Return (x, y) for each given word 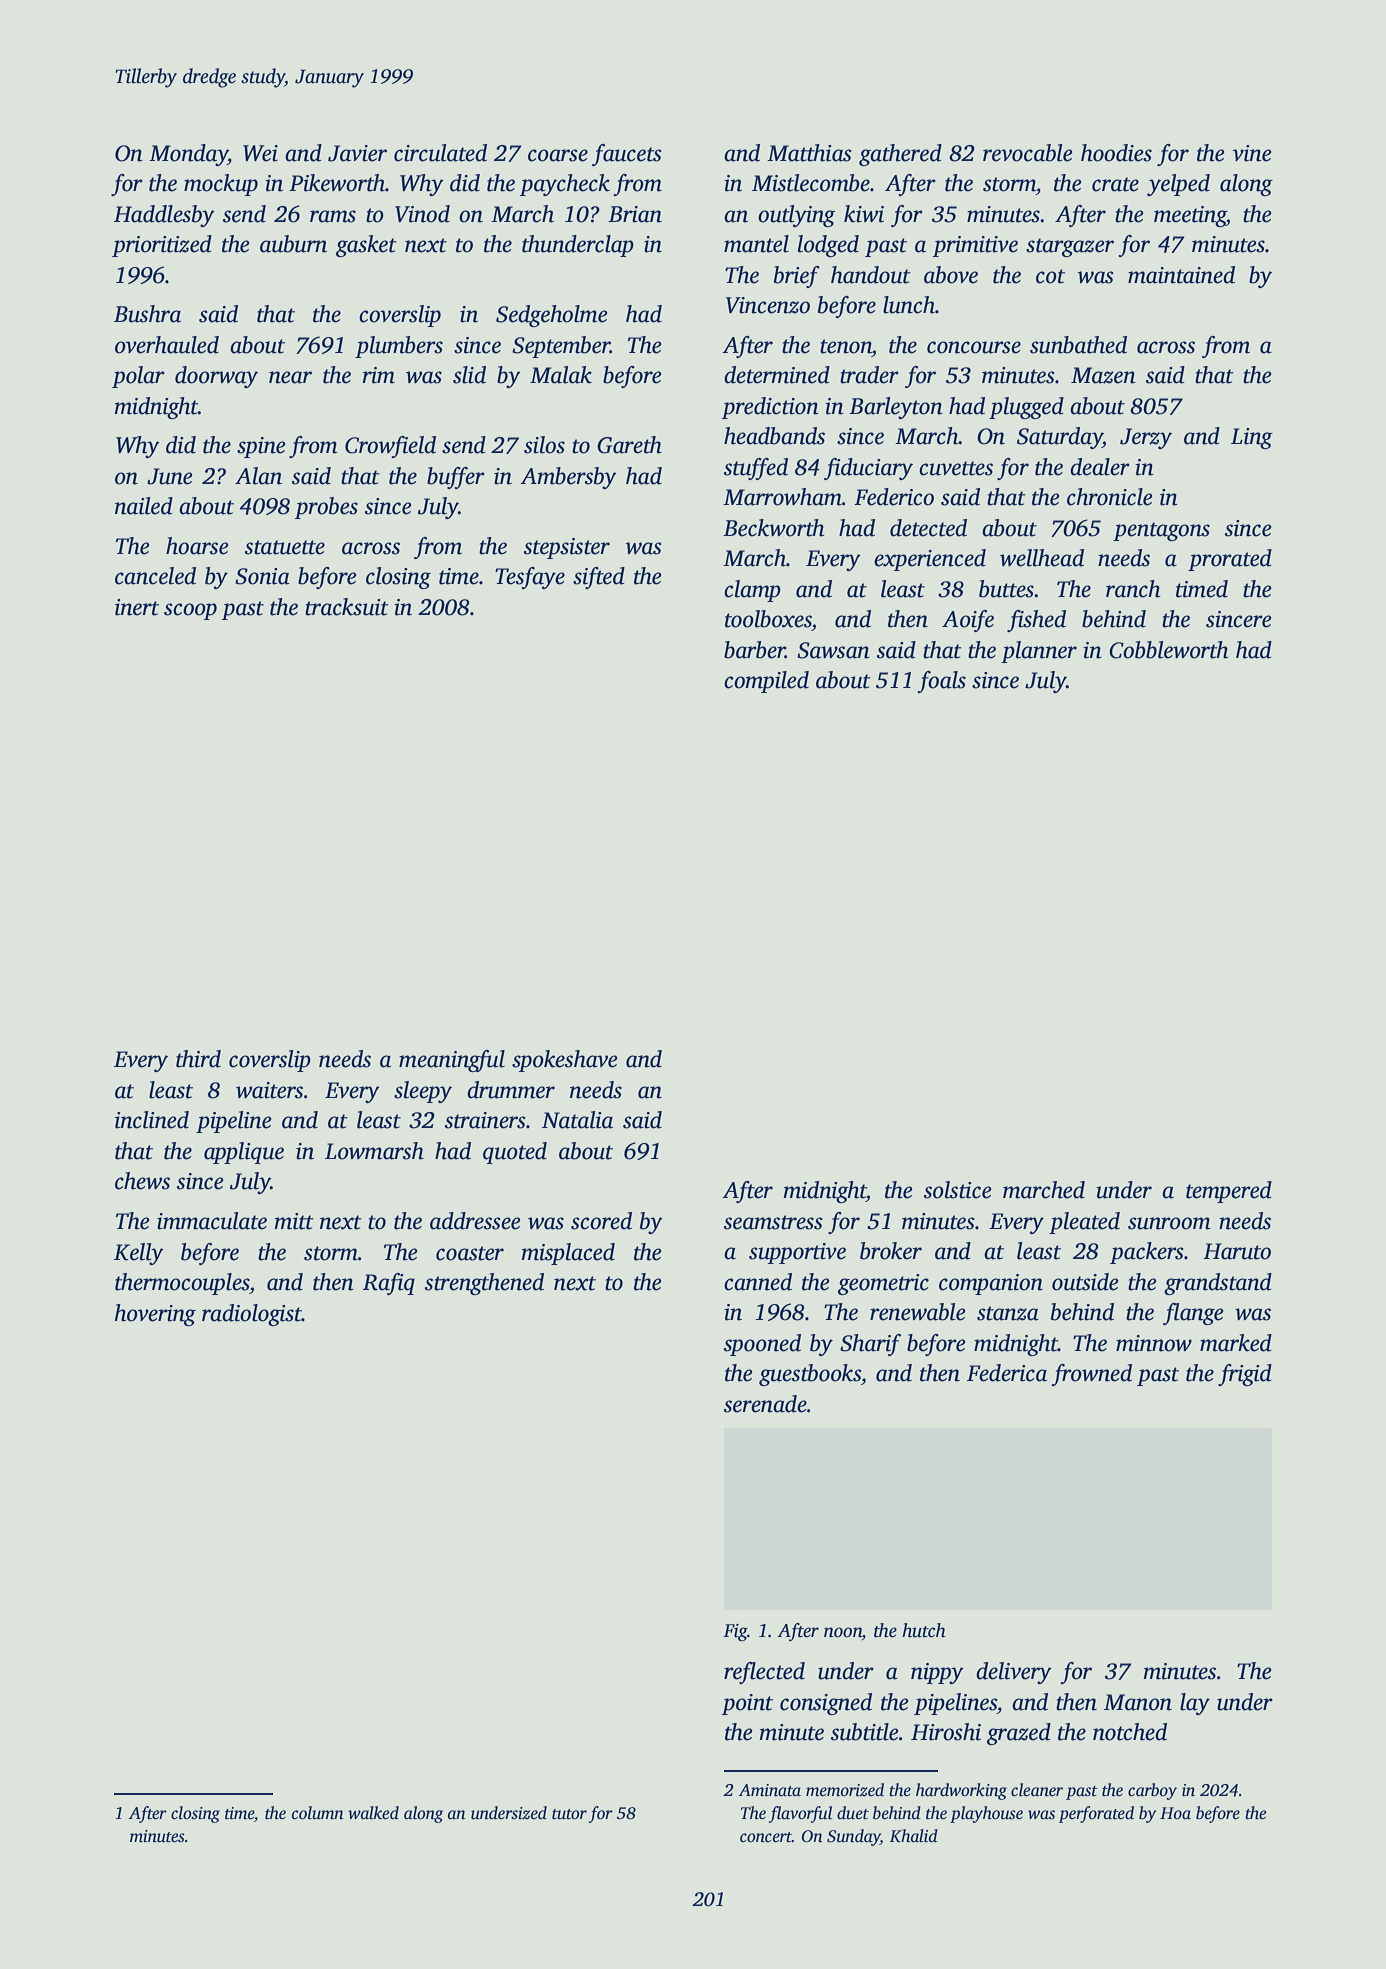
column (318, 1813)
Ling (1252, 438)
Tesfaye (530, 578)
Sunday (853, 1837)
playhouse (986, 1814)
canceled (155, 576)
